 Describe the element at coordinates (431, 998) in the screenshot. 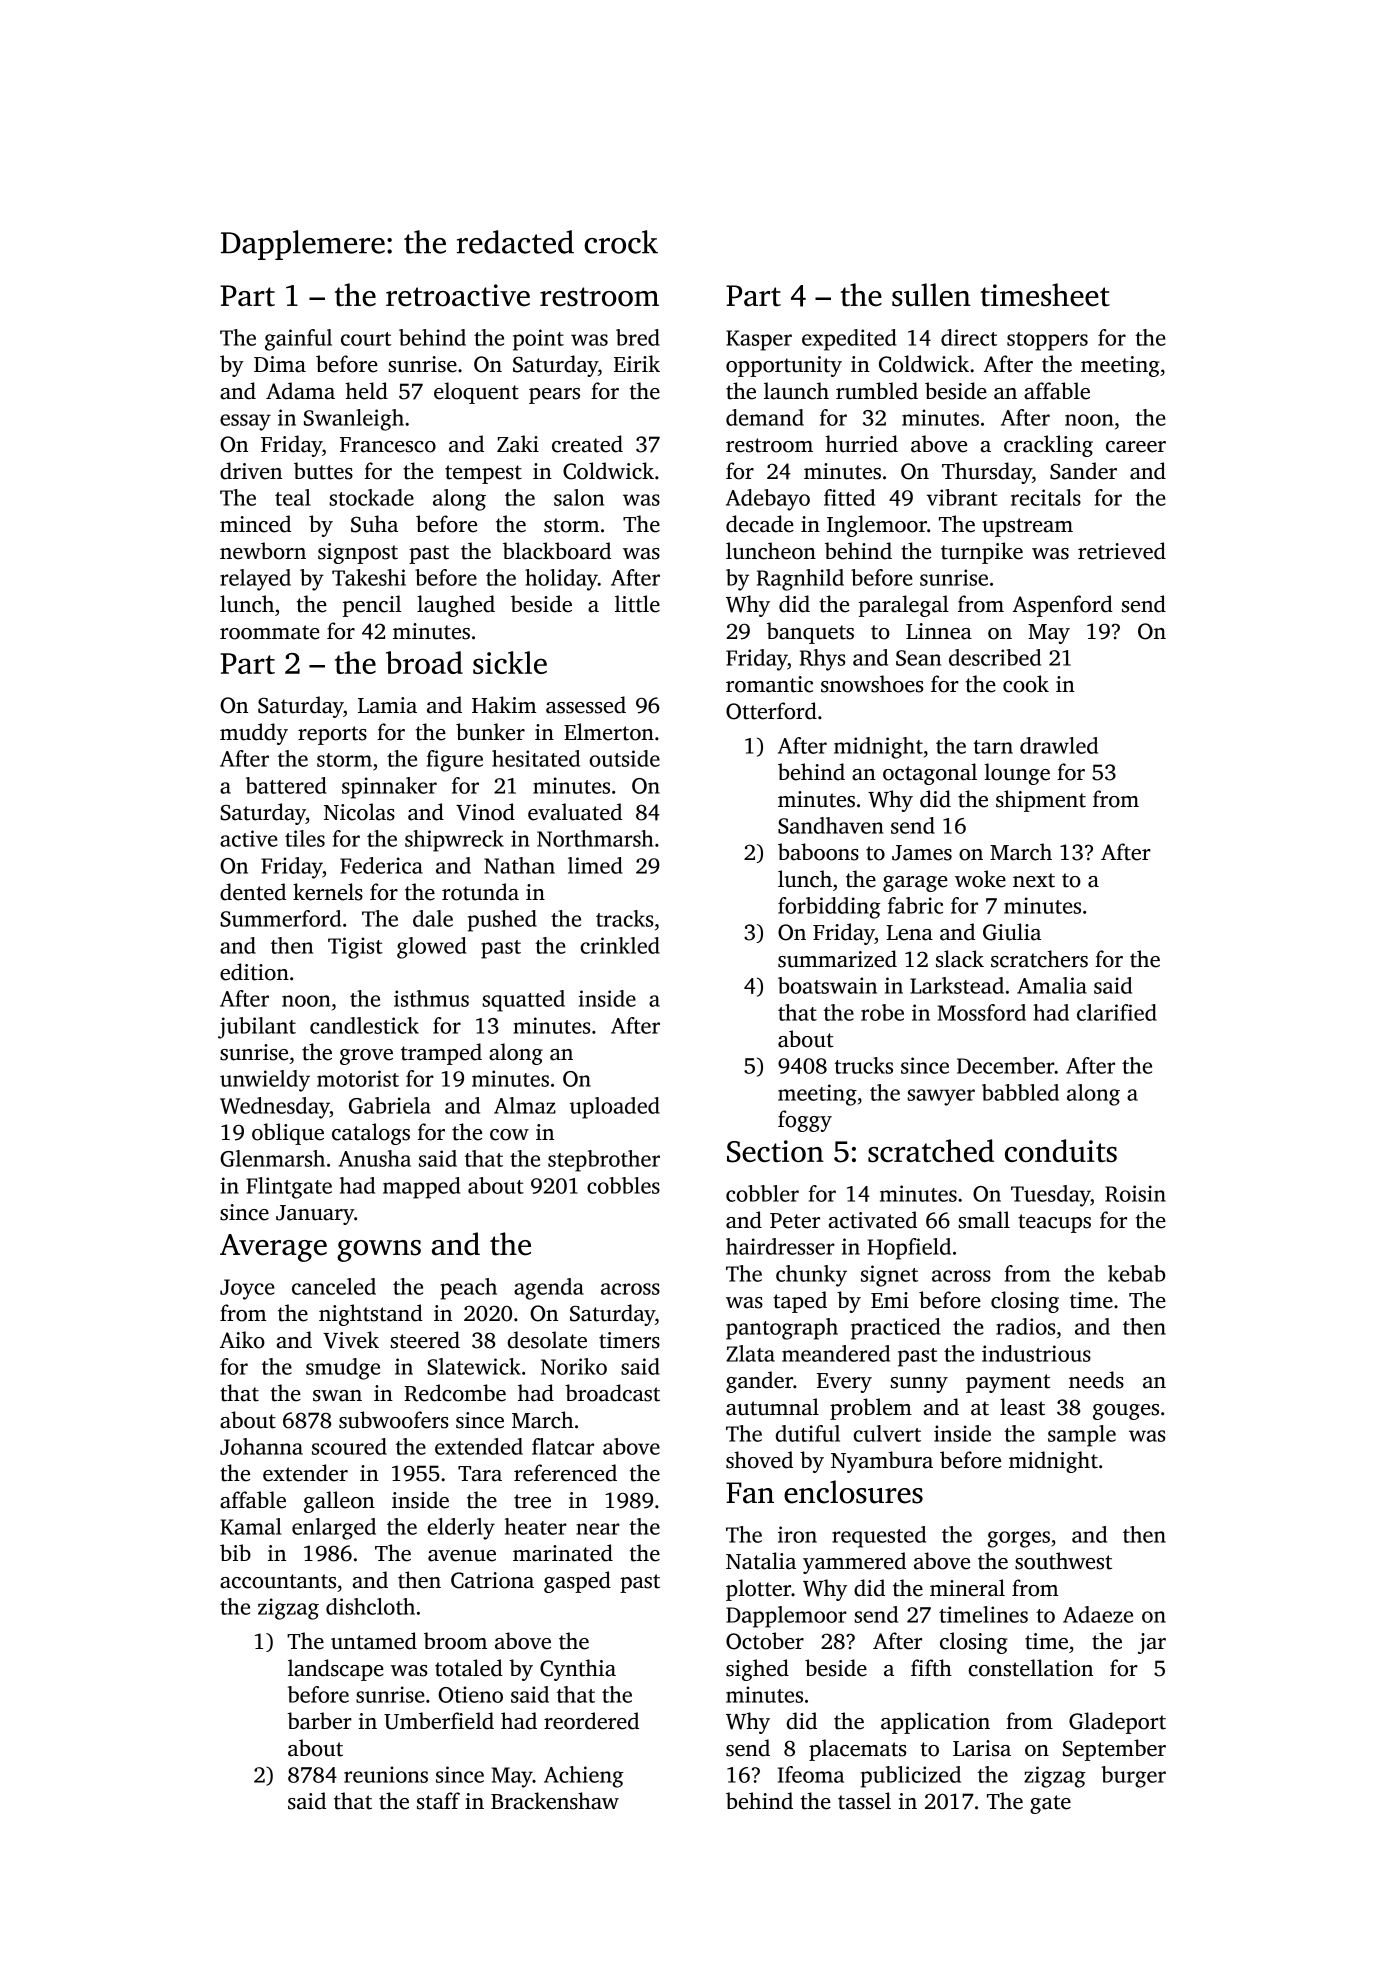

I see `isthmus` at that location.
